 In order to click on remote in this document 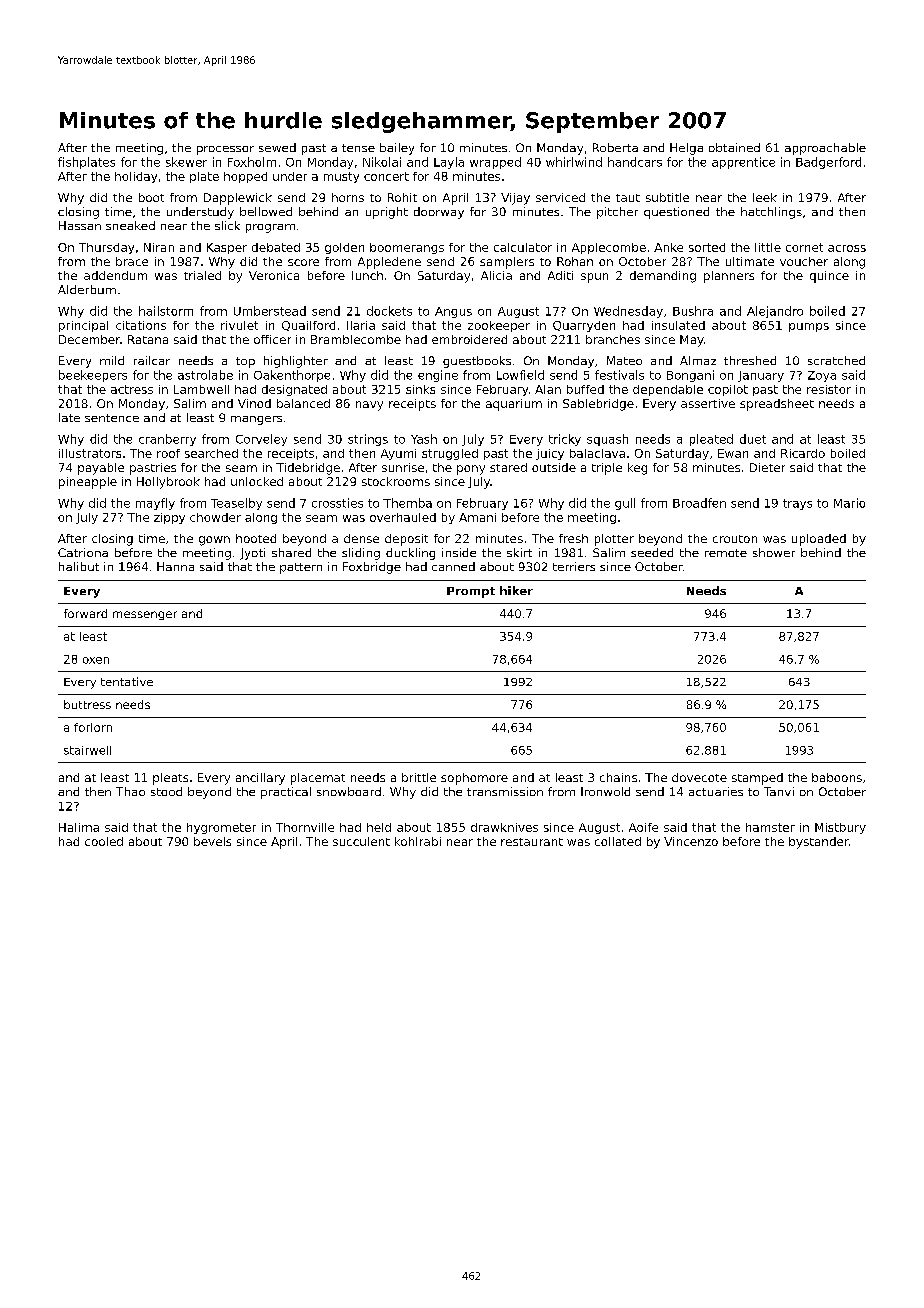, I will do `click(726, 553)`.
